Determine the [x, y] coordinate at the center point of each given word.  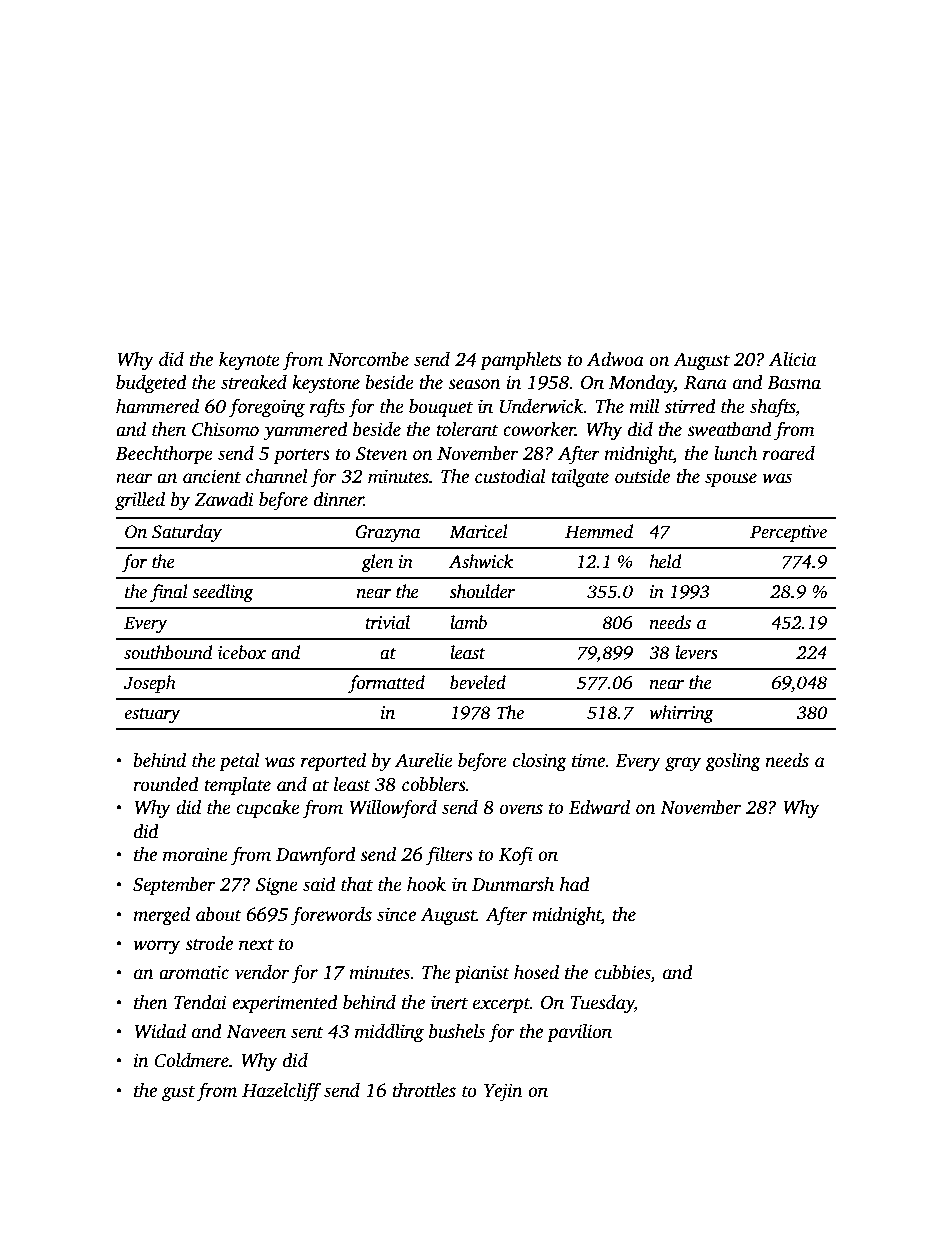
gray [683, 764]
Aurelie [424, 760]
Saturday [187, 533]
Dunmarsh [513, 884]
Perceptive [788, 533]
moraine [195, 854]
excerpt [501, 1005]
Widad [160, 1031]
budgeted [151, 384]
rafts [327, 408]
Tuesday [602, 1004]
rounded [166, 784]
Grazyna [388, 533]
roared [789, 453]
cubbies [622, 973]
